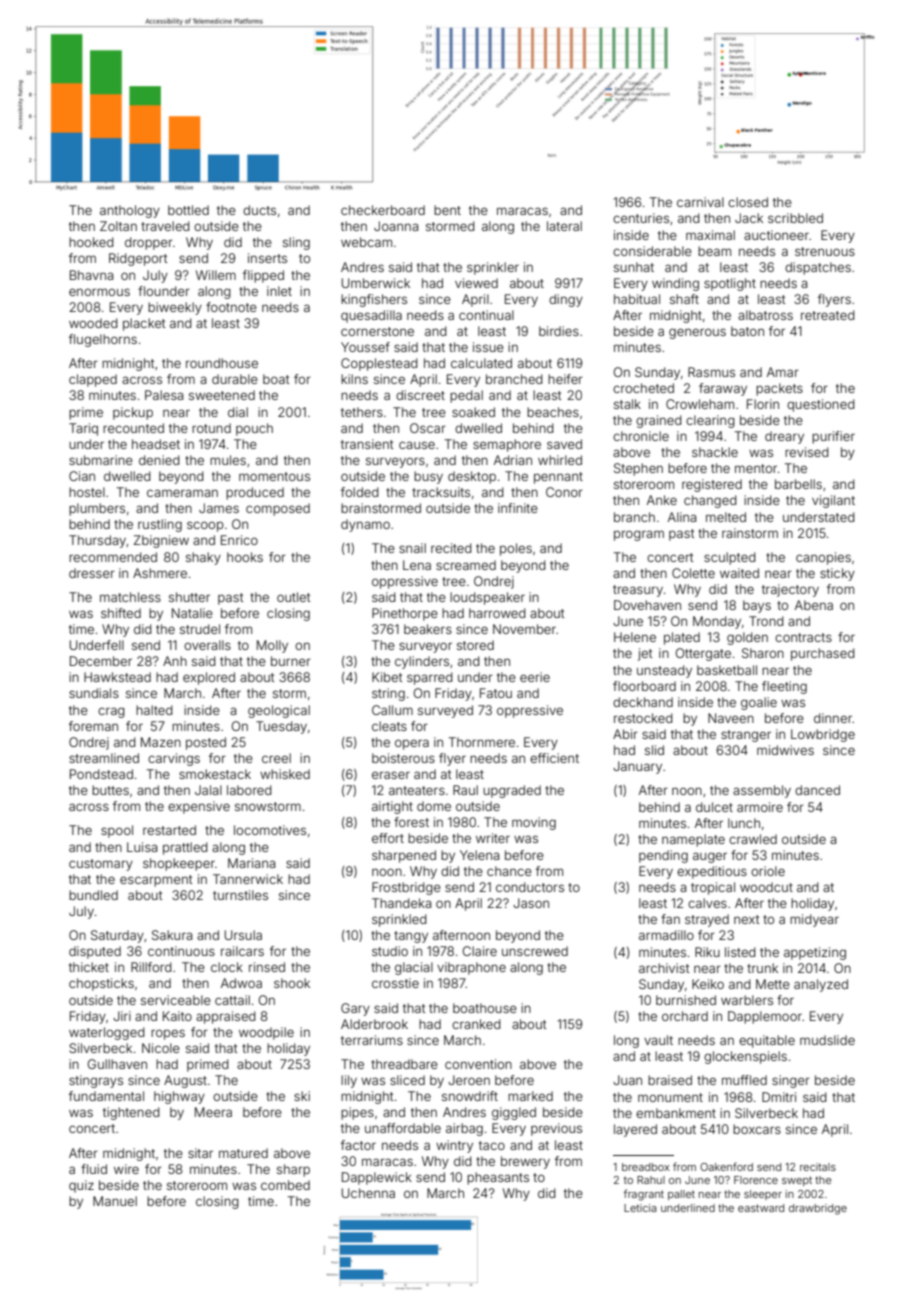  What do you see at coordinates (115, 1201) in the screenshot?
I see `Manuel` at bounding box center [115, 1201].
